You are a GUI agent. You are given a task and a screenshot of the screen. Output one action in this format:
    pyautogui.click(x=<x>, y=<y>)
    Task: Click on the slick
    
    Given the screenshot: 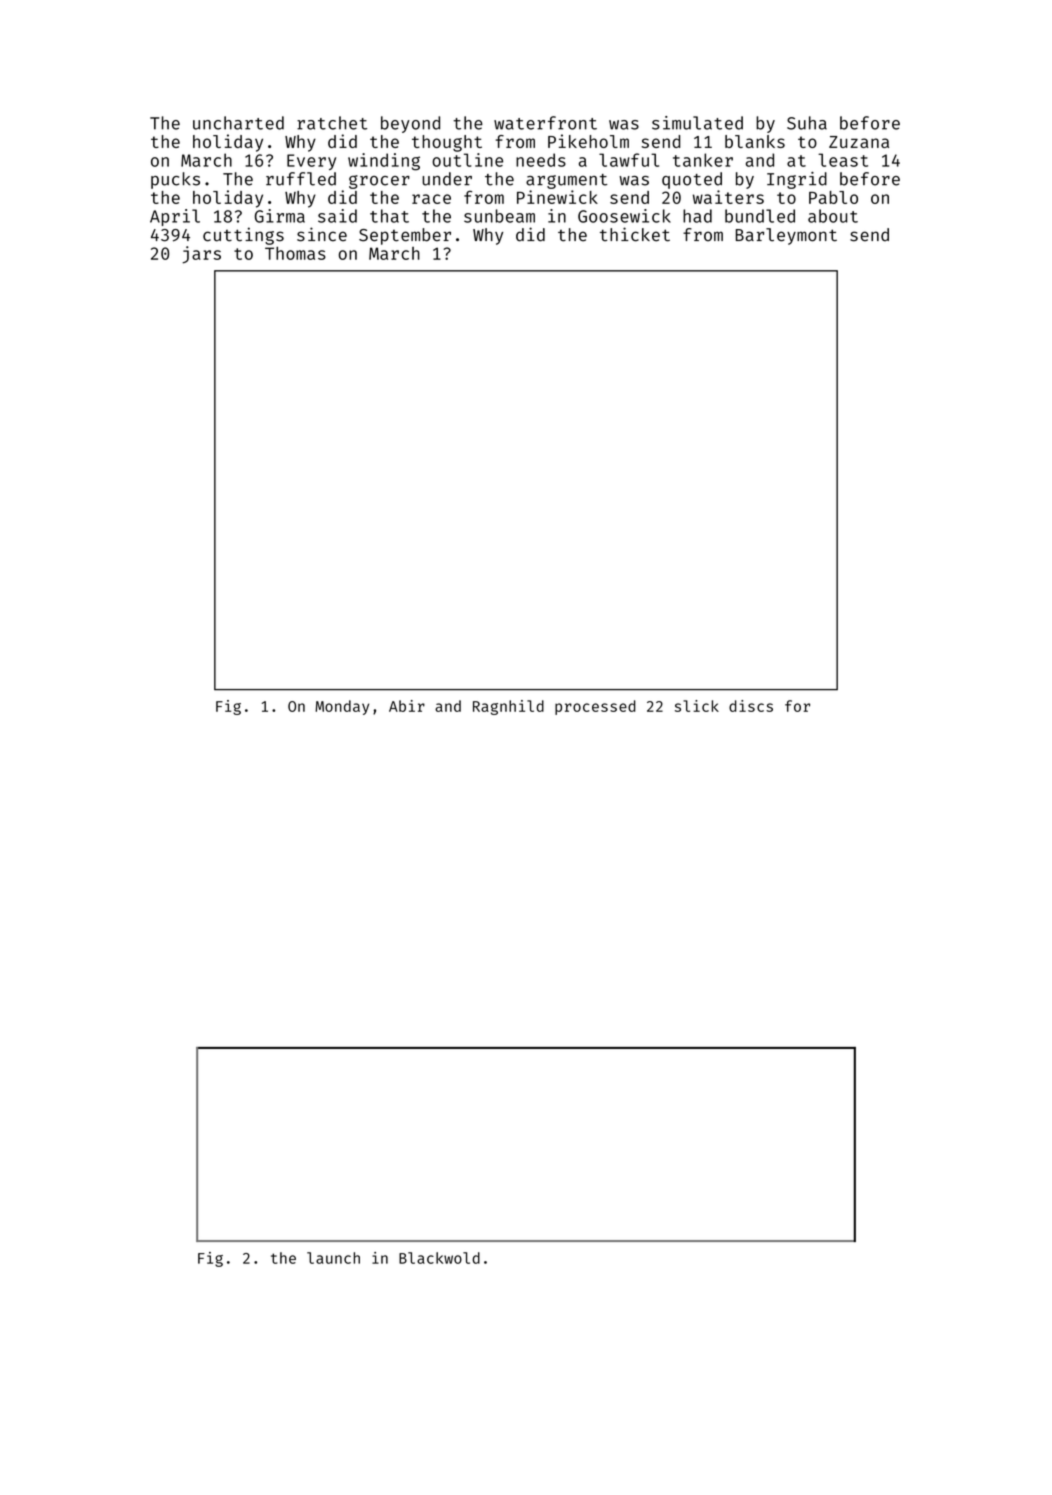 What is the action you would take?
    pyautogui.click(x=697, y=706)
